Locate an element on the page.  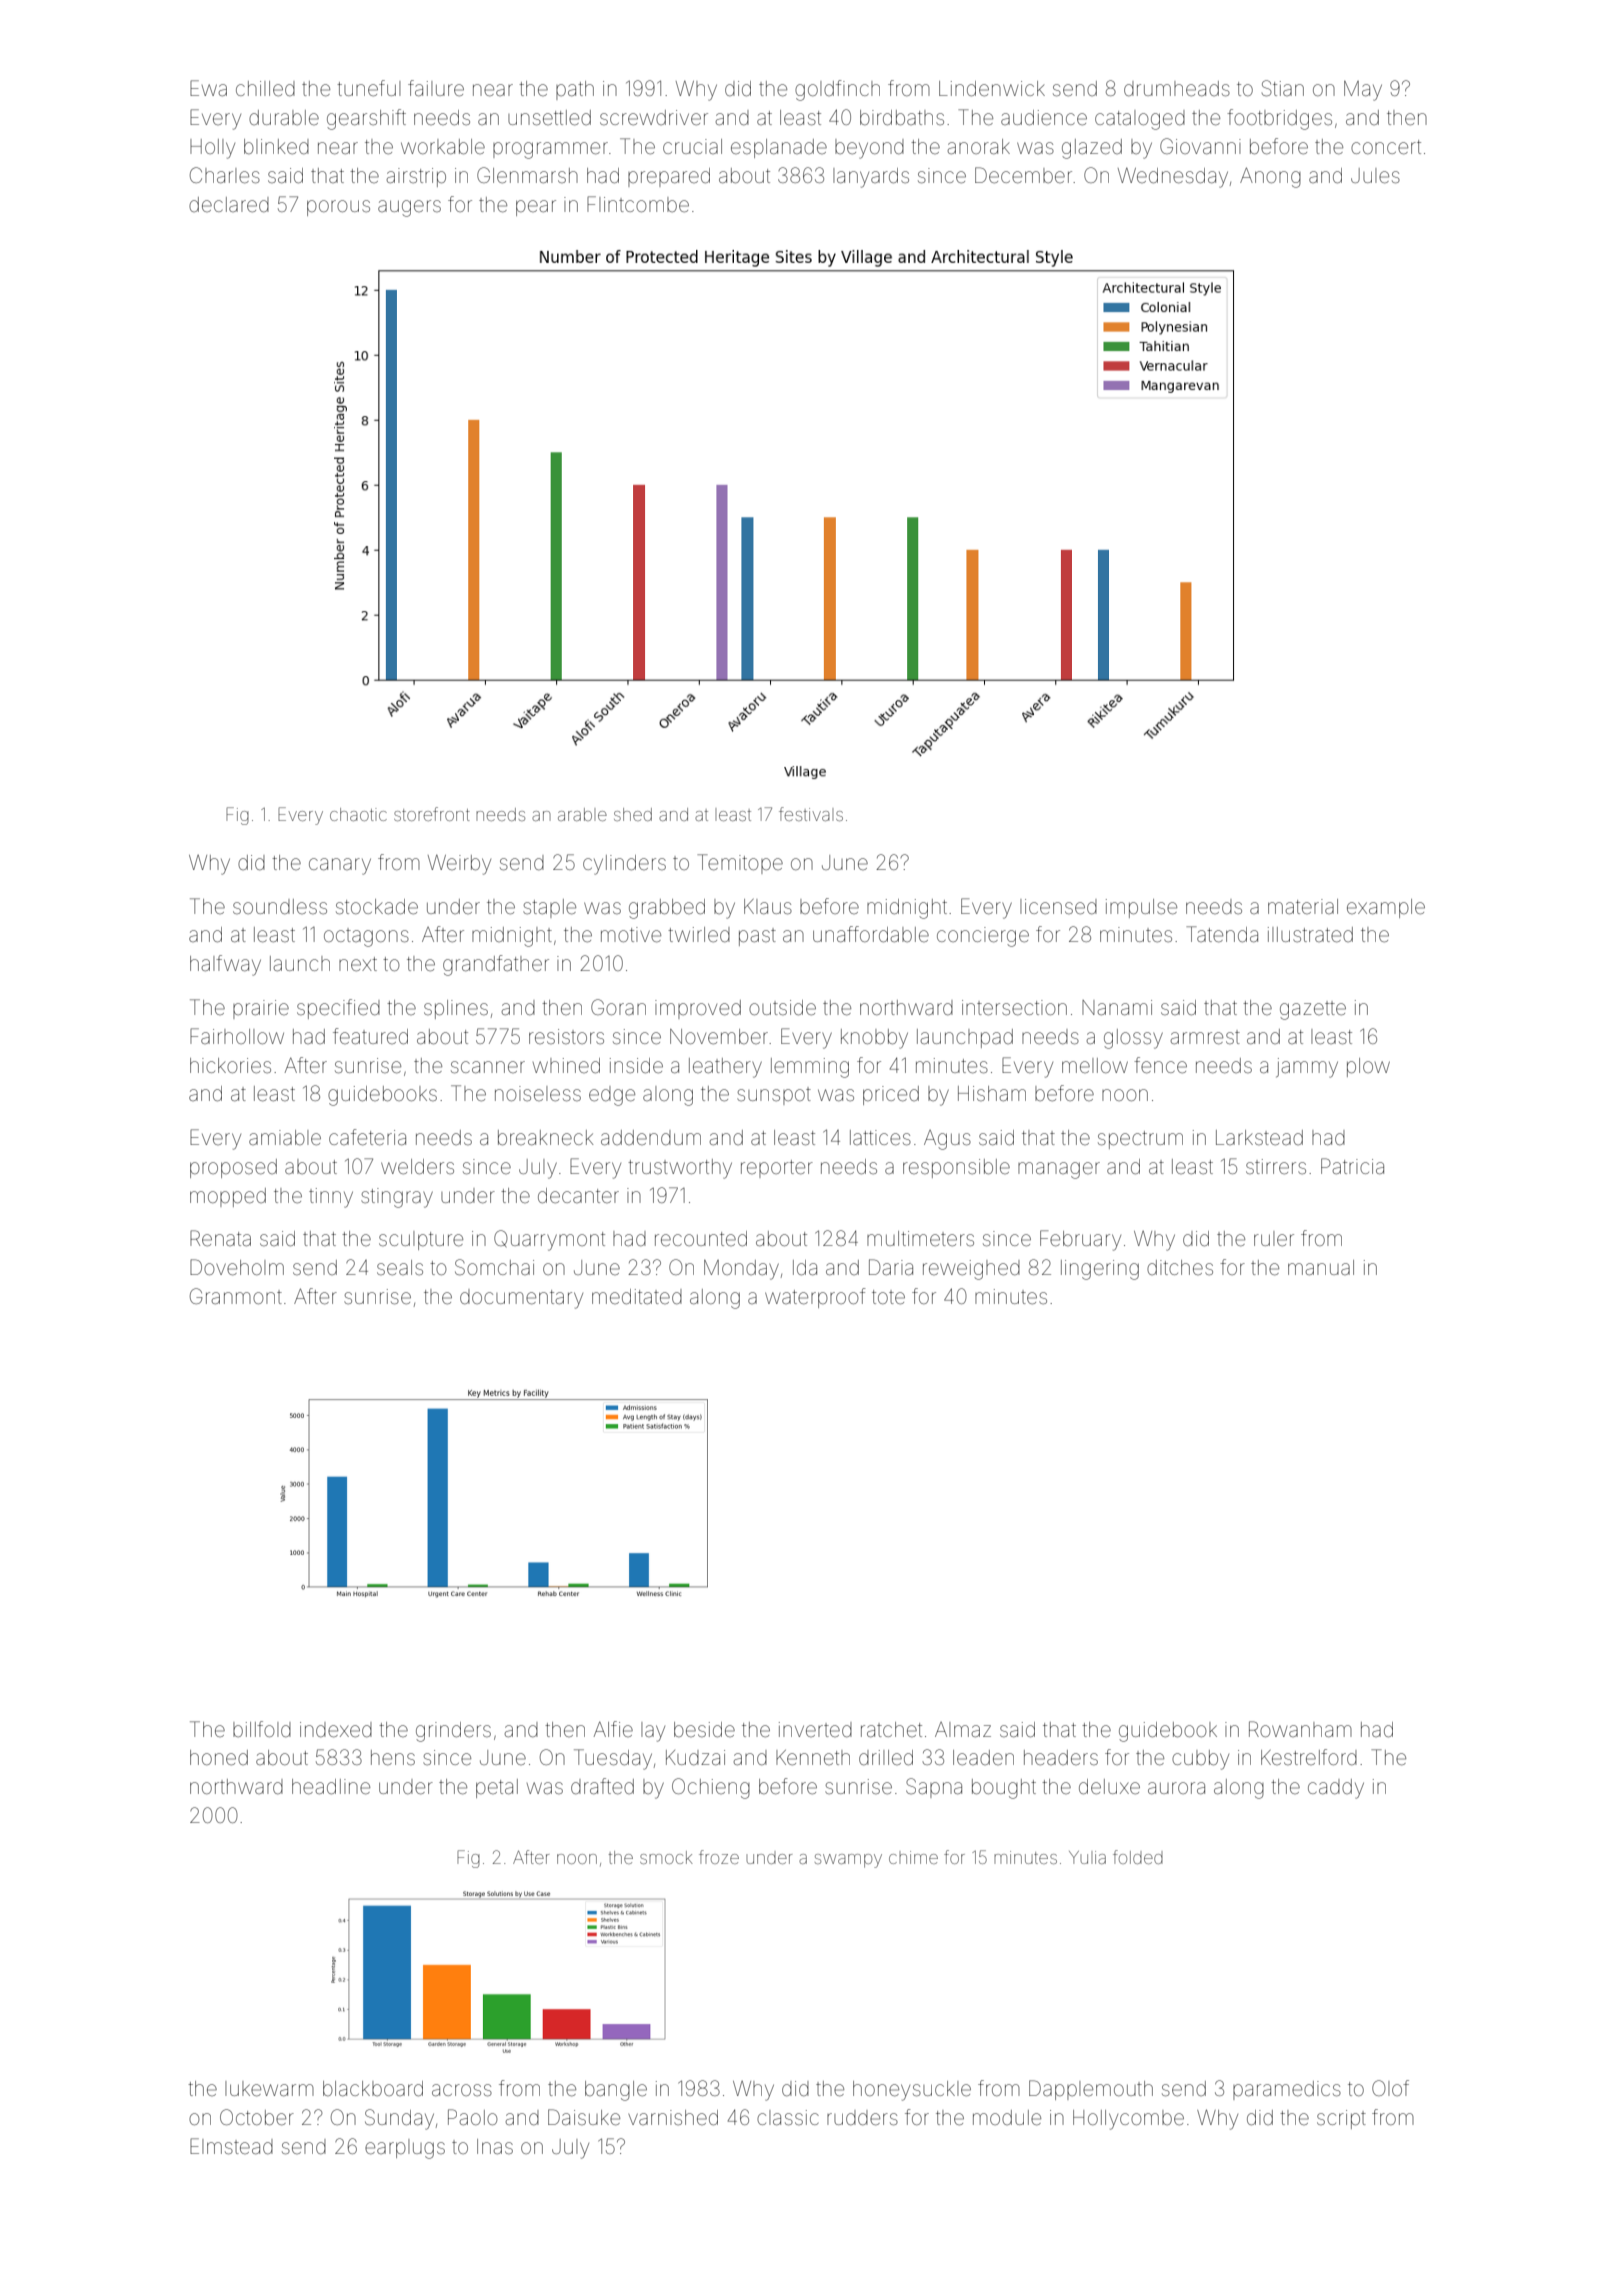
Granmont is located at coordinates (236, 1296).
